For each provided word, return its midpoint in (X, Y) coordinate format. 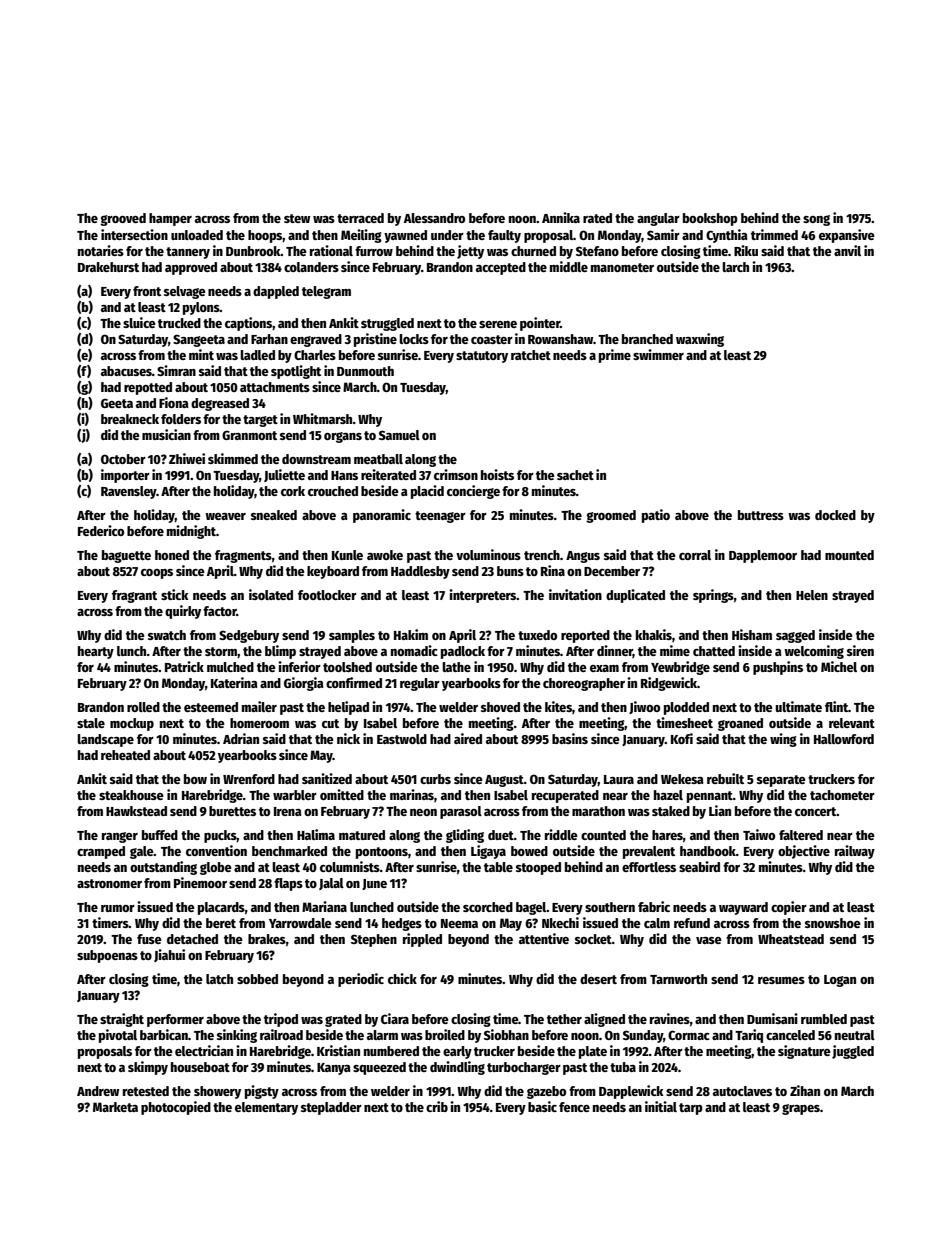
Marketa (115, 1107)
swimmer (658, 354)
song (816, 220)
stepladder (331, 1108)
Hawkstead (136, 811)
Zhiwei (187, 458)
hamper (170, 219)
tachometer (842, 795)
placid (427, 492)
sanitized (327, 778)
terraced (360, 218)
